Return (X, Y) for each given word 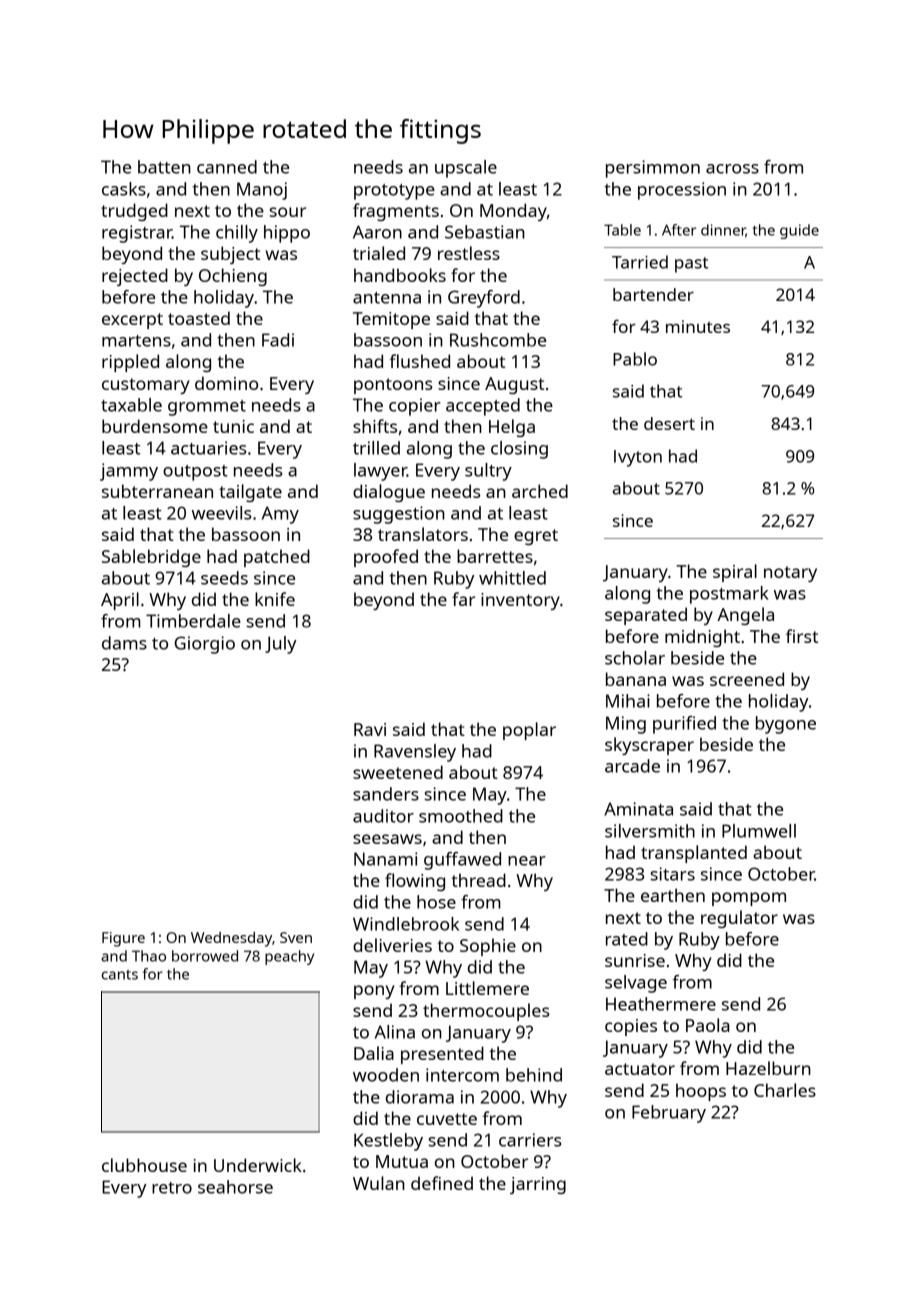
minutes (698, 326)
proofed (386, 558)
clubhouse (144, 1165)
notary (790, 574)
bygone (786, 725)
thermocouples (486, 1012)
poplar (529, 731)
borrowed (205, 956)
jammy (129, 472)
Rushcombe (498, 340)
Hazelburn (768, 1068)
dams (124, 643)
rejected (135, 277)
